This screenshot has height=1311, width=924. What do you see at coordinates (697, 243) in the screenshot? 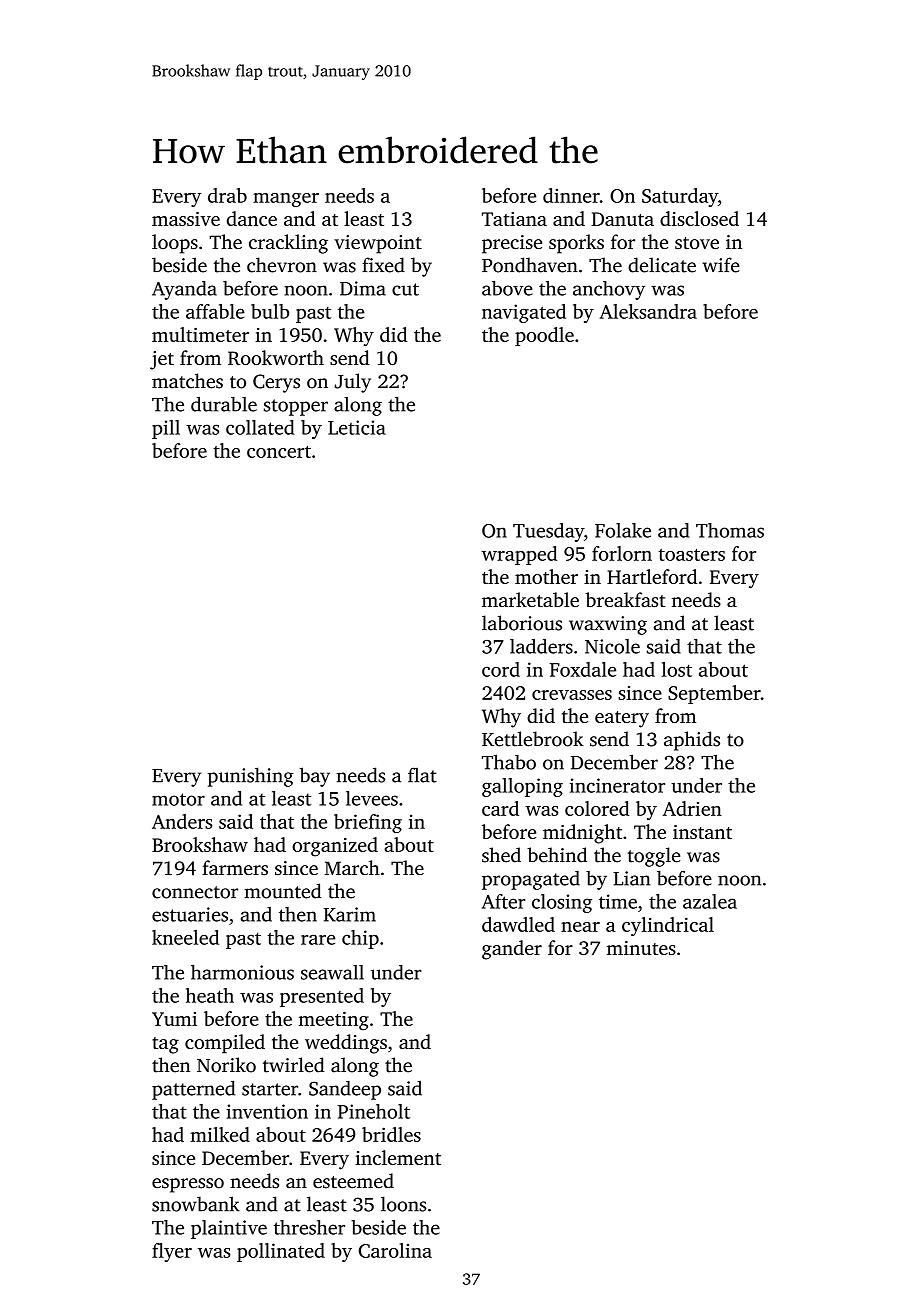
I see `stove` at bounding box center [697, 243].
